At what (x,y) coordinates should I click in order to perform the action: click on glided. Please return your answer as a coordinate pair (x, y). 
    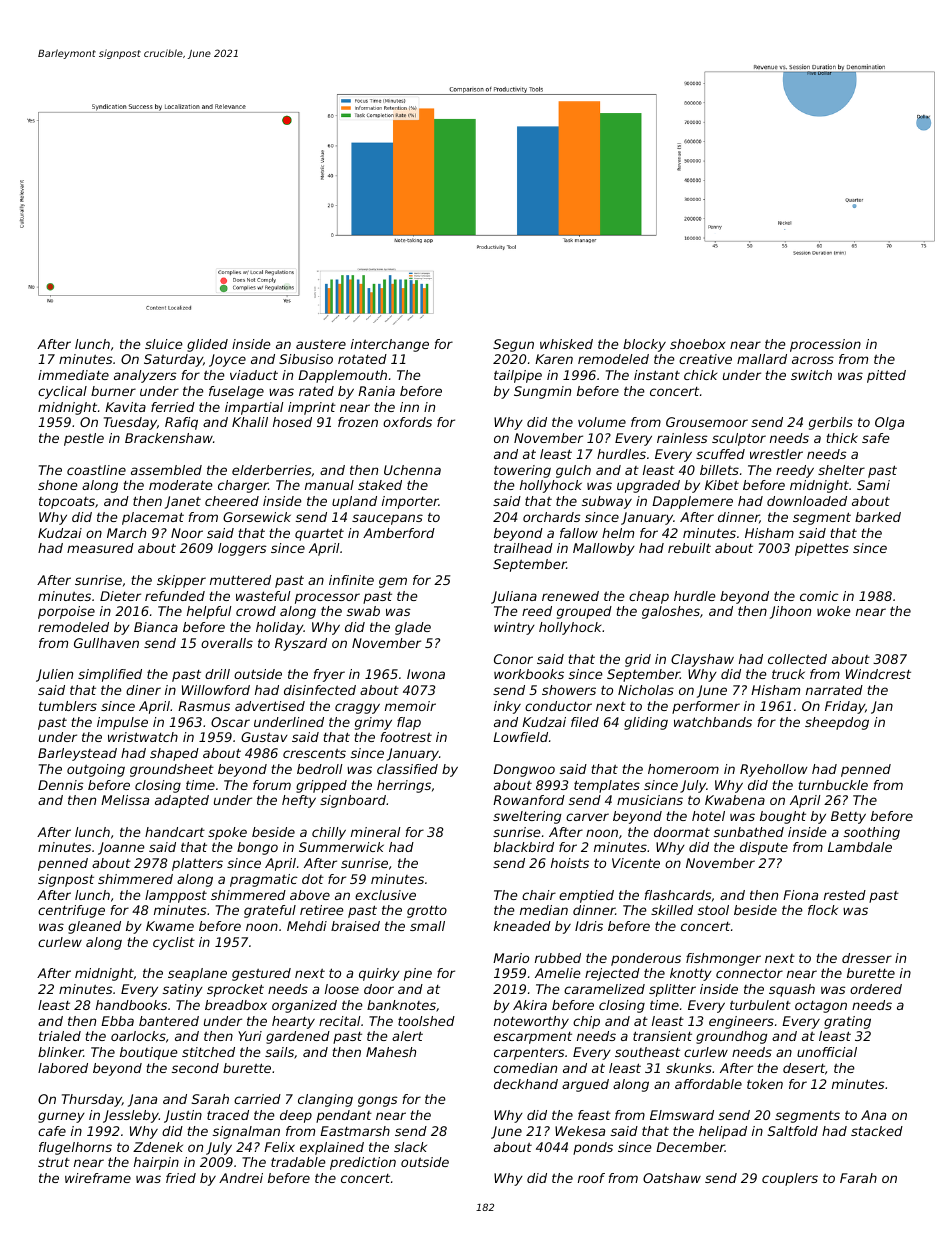
    Looking at the image, I should click on (207, 345).
